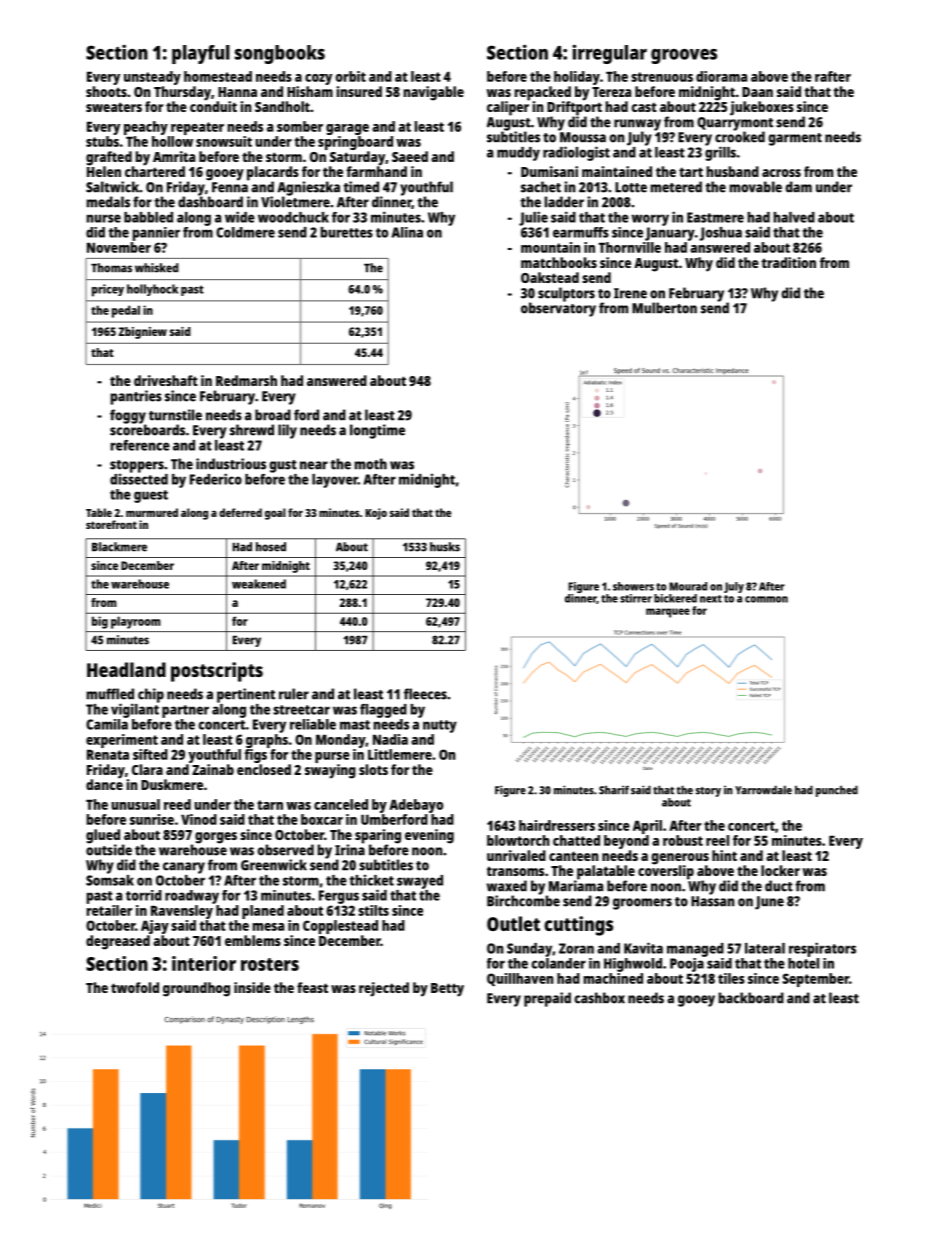  I want to click on fleeces, so click(425, 694).
